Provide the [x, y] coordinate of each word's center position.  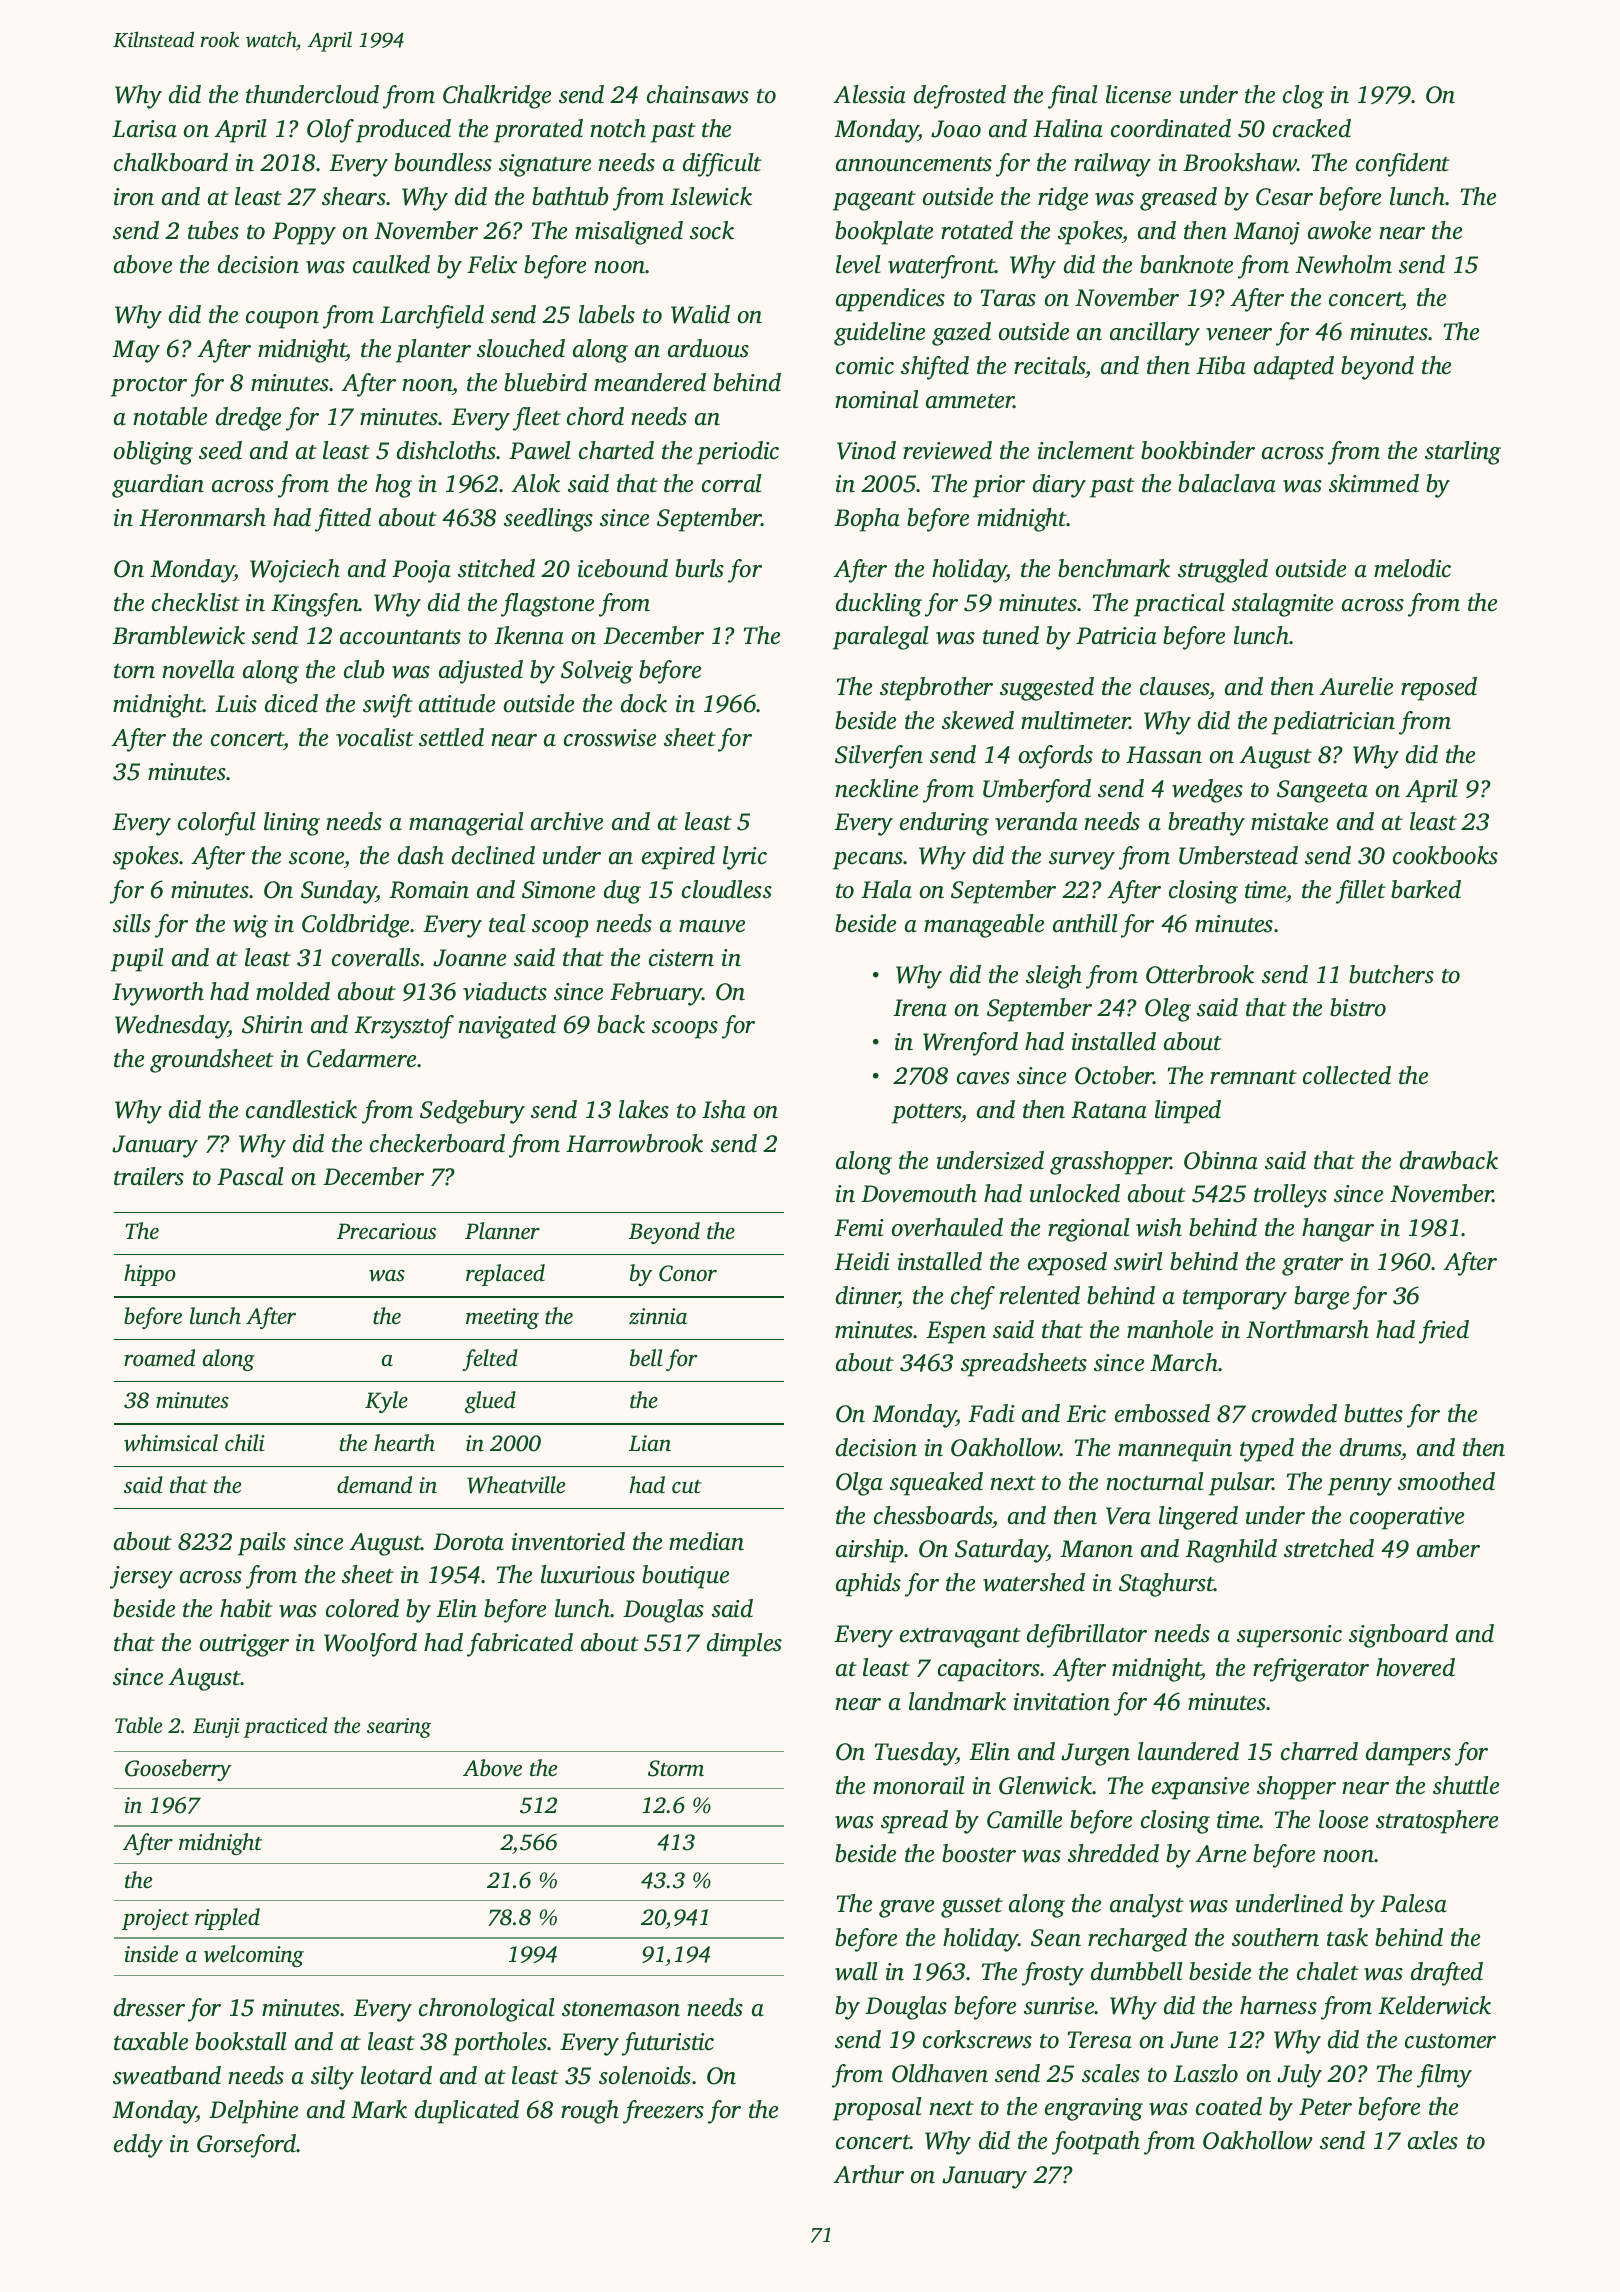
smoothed [1446, 1481]
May [136, 351]
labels [607, 314]
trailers [149, 1176]
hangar [1338, 1230]
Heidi [862, 1261]
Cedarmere [361, 1058]
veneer [1239, 334]
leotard [396, 2075]
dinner [868, 1296]
